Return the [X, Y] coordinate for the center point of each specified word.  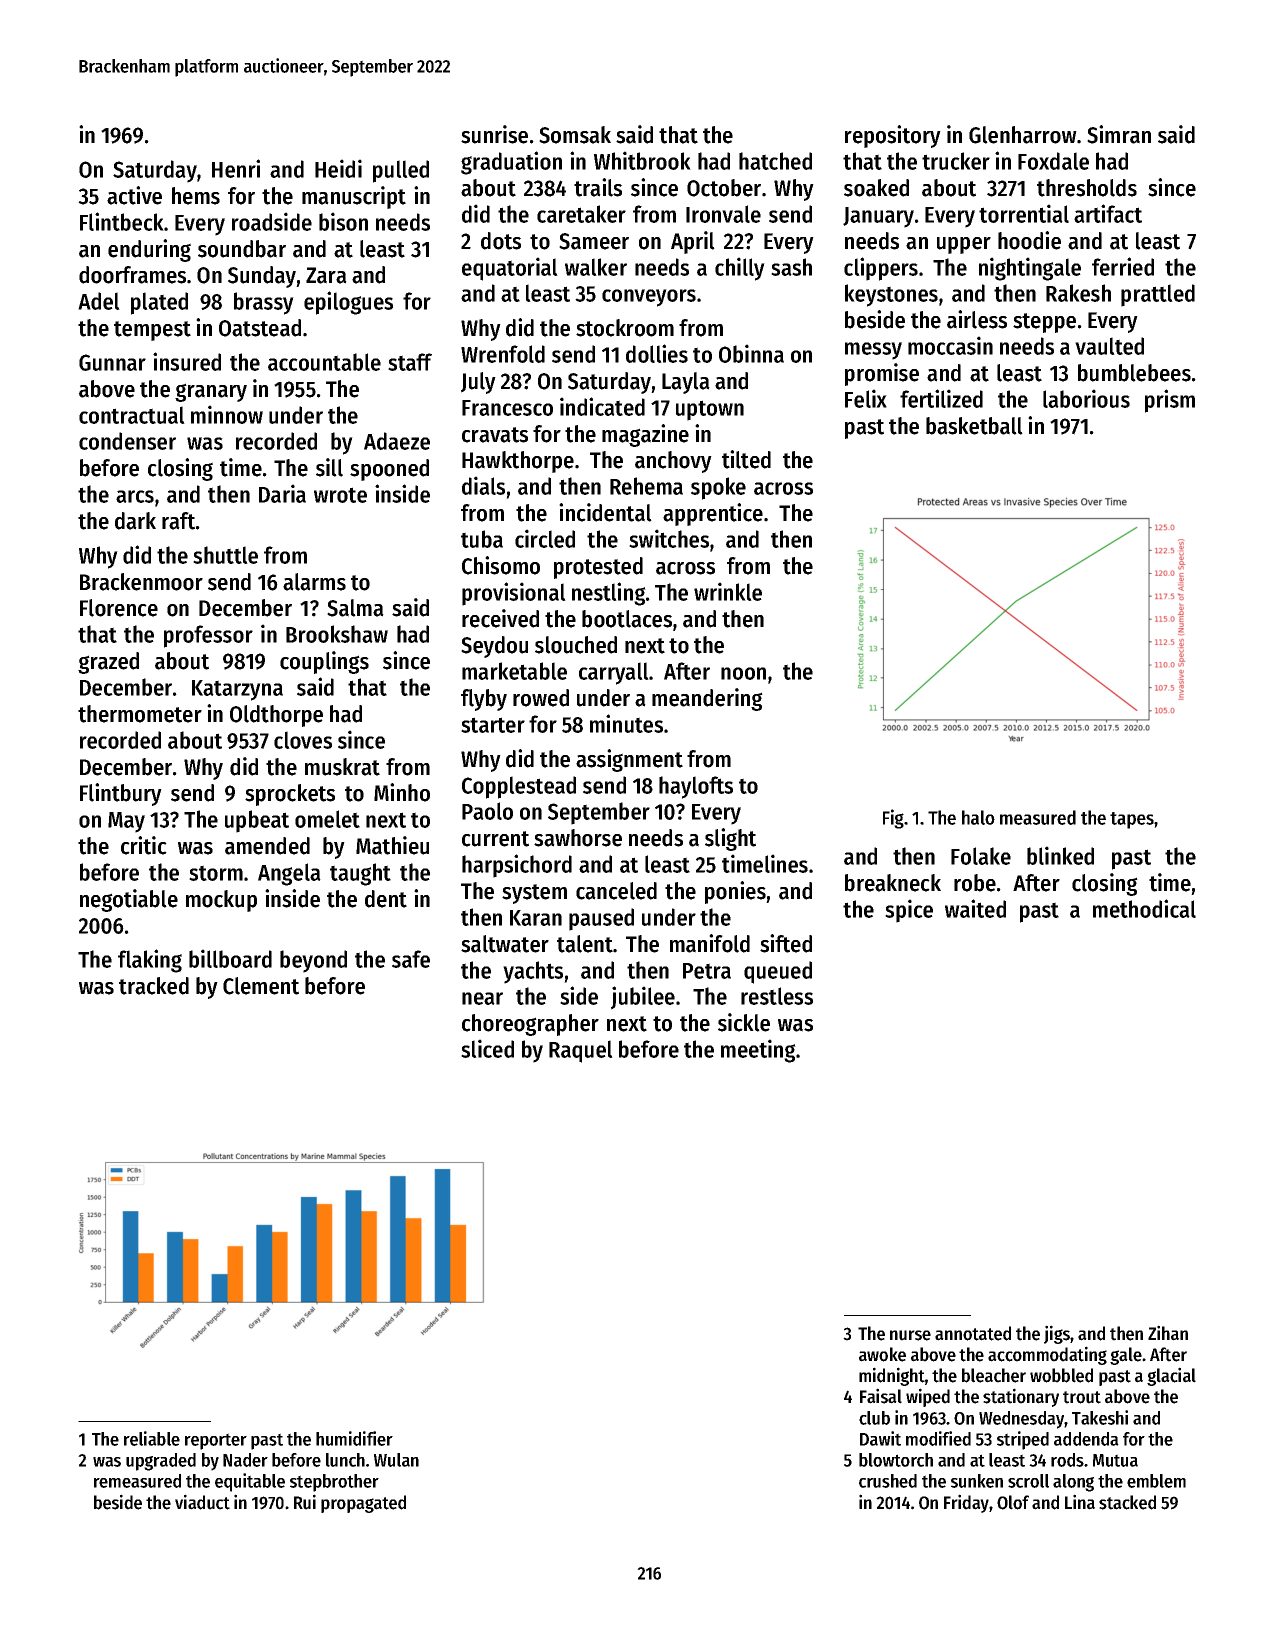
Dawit [880, 1438]
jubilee [643, 998]
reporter [216, 1441]
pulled [401, 171]
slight [730, 839]
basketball [974, 426]
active [134, 195]
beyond [313, 961]
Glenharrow [1023, 135]
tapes [1132, 820]
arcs [135, 496]
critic [144, 845]
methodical [1144, 908]
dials [483, 485]
